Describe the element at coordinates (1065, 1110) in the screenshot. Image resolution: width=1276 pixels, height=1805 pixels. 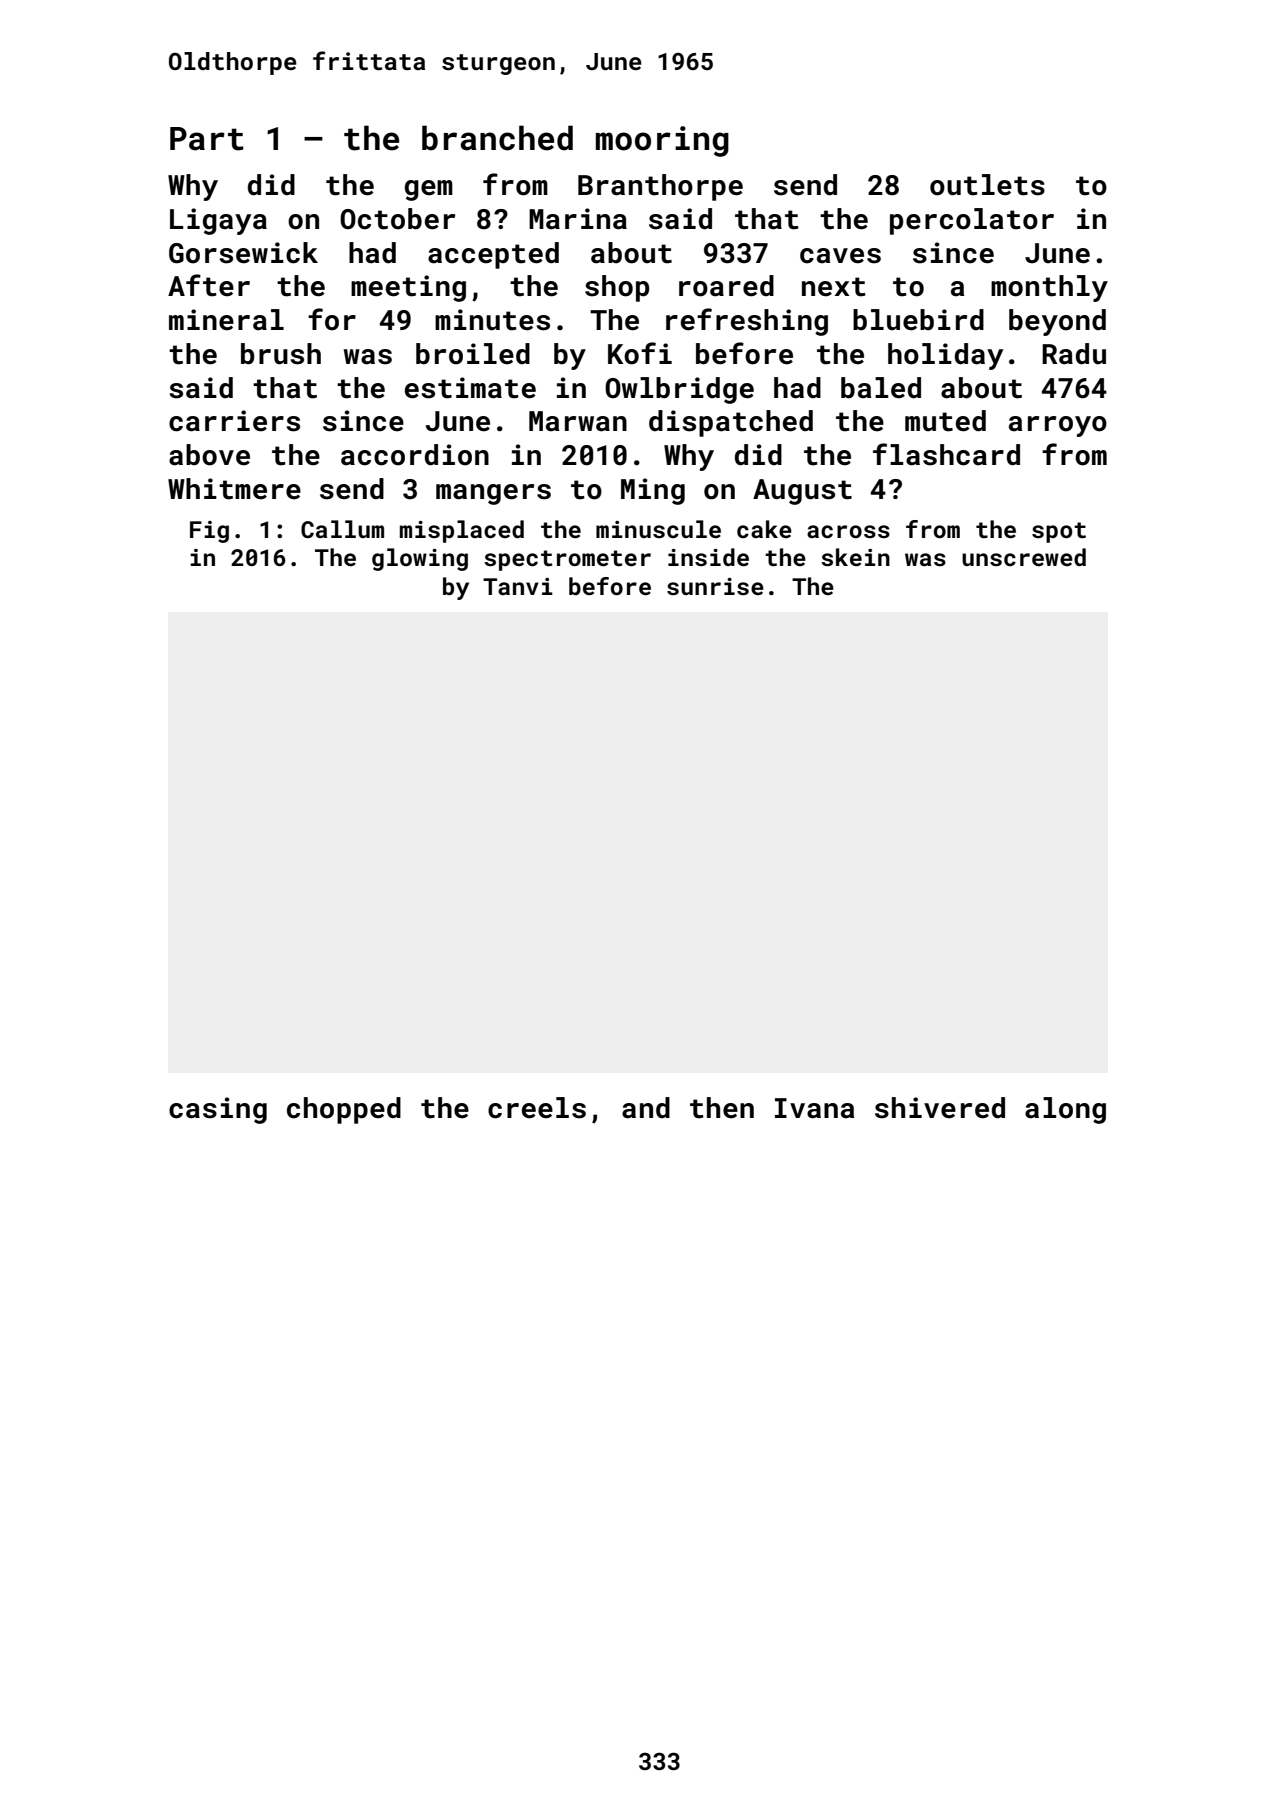
I see `along` at that location.
